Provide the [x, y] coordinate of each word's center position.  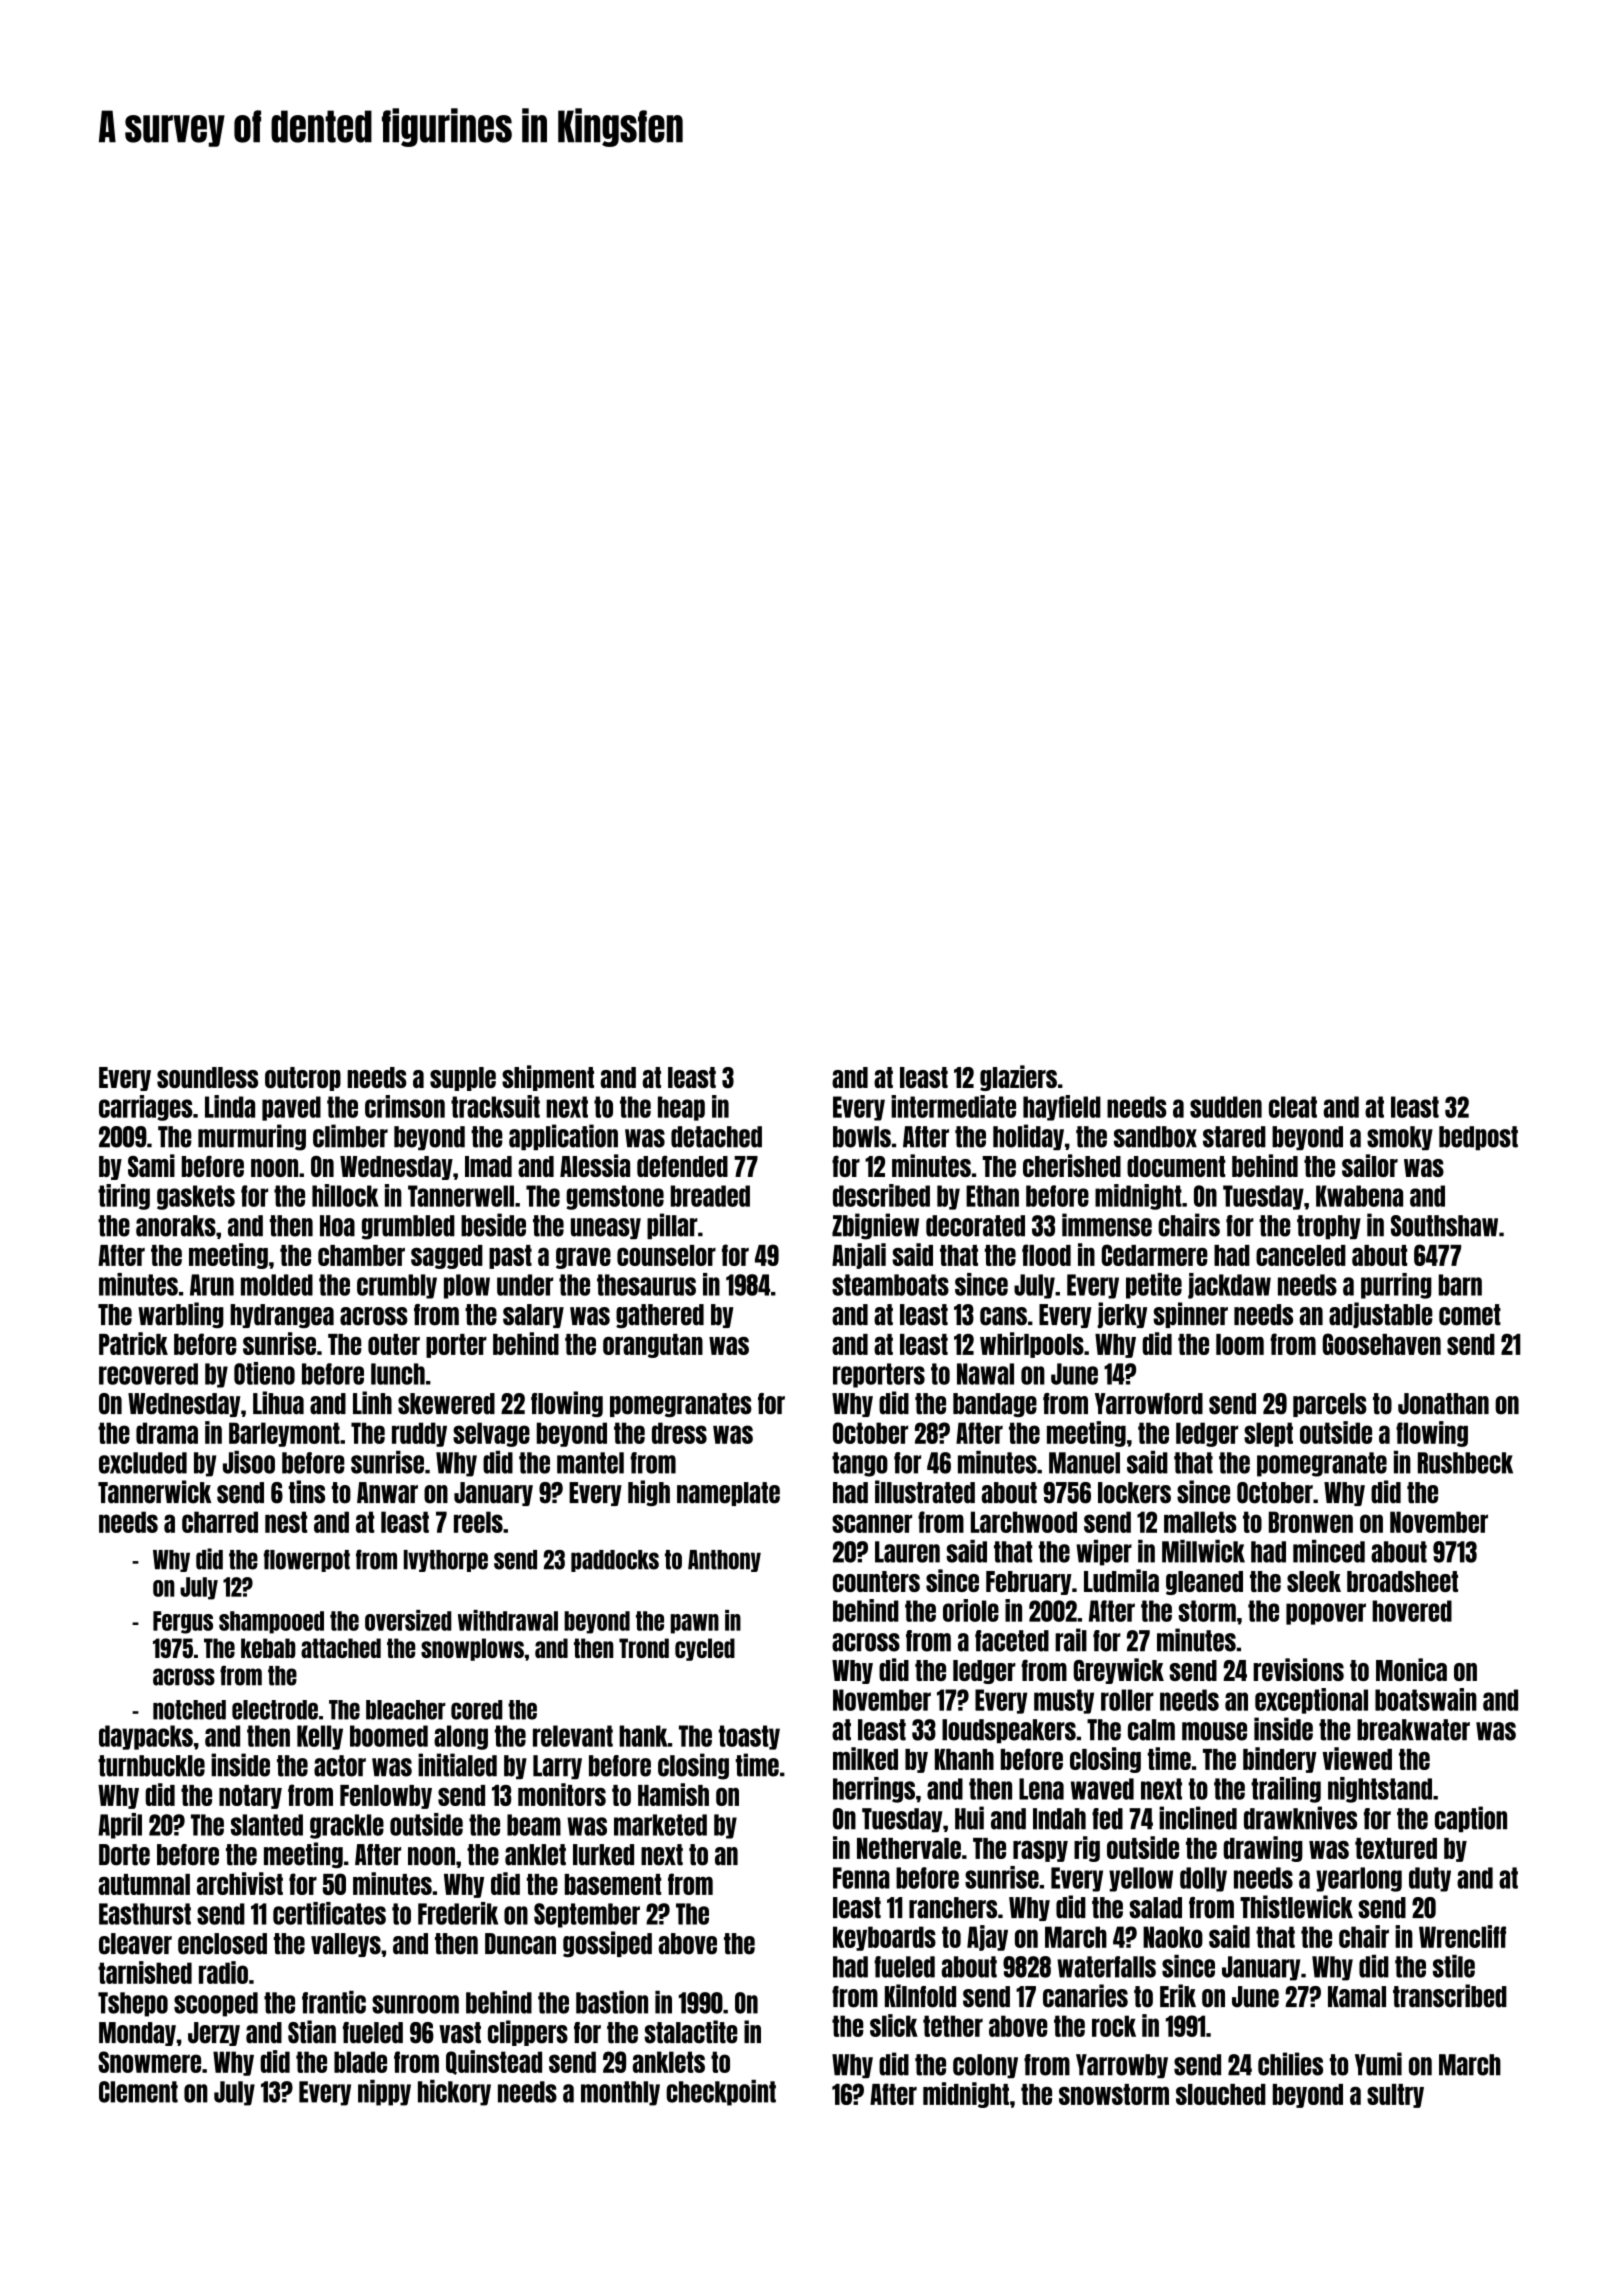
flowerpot [307, 1560]
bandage [995, 1405]
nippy [384, 2093]
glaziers [1018, 1078]
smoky [1400, 1138]
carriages [146, 1108]
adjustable [1381, 1315]
